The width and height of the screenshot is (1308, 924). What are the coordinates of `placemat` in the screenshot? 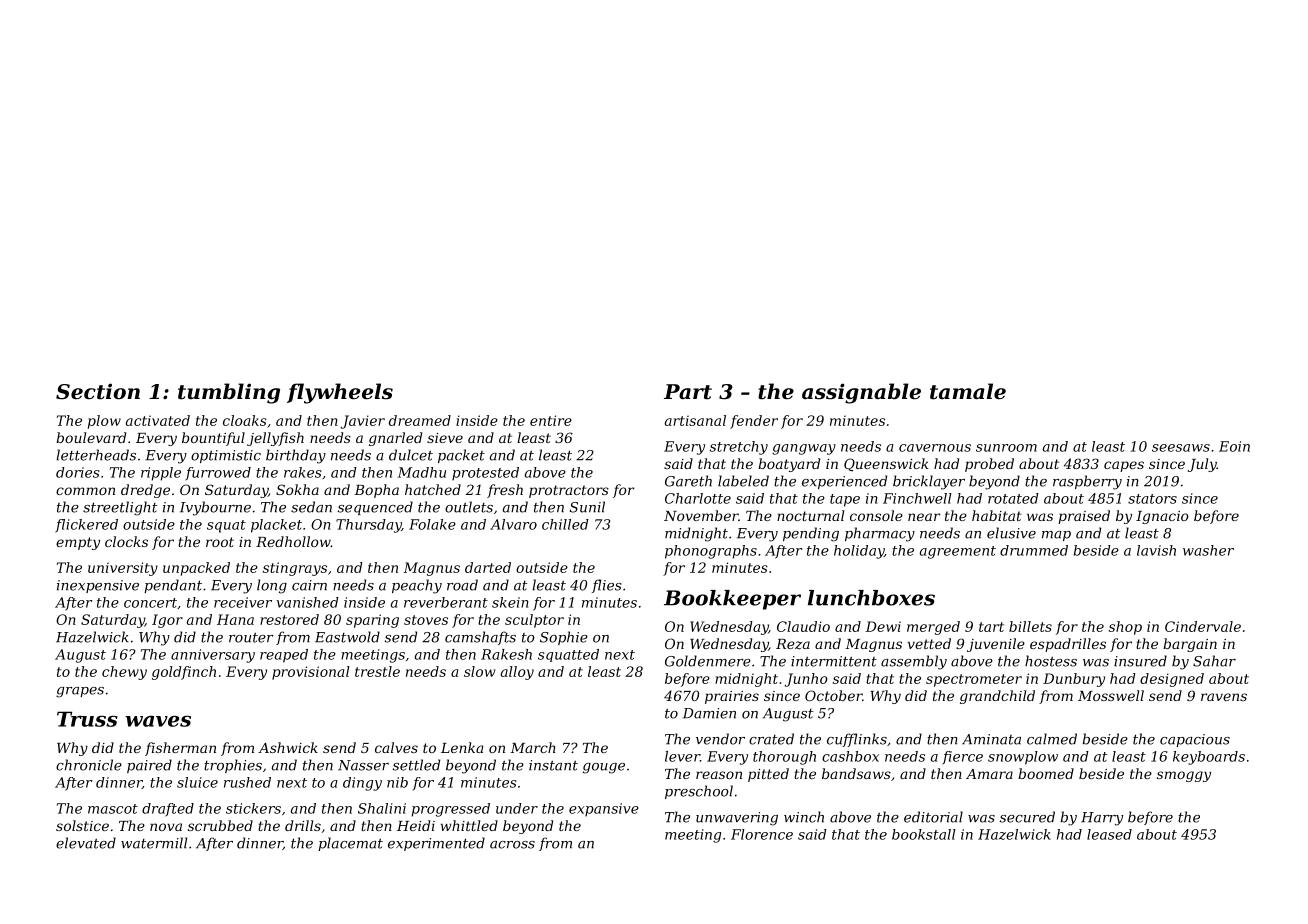 It's located at (350, 844).
